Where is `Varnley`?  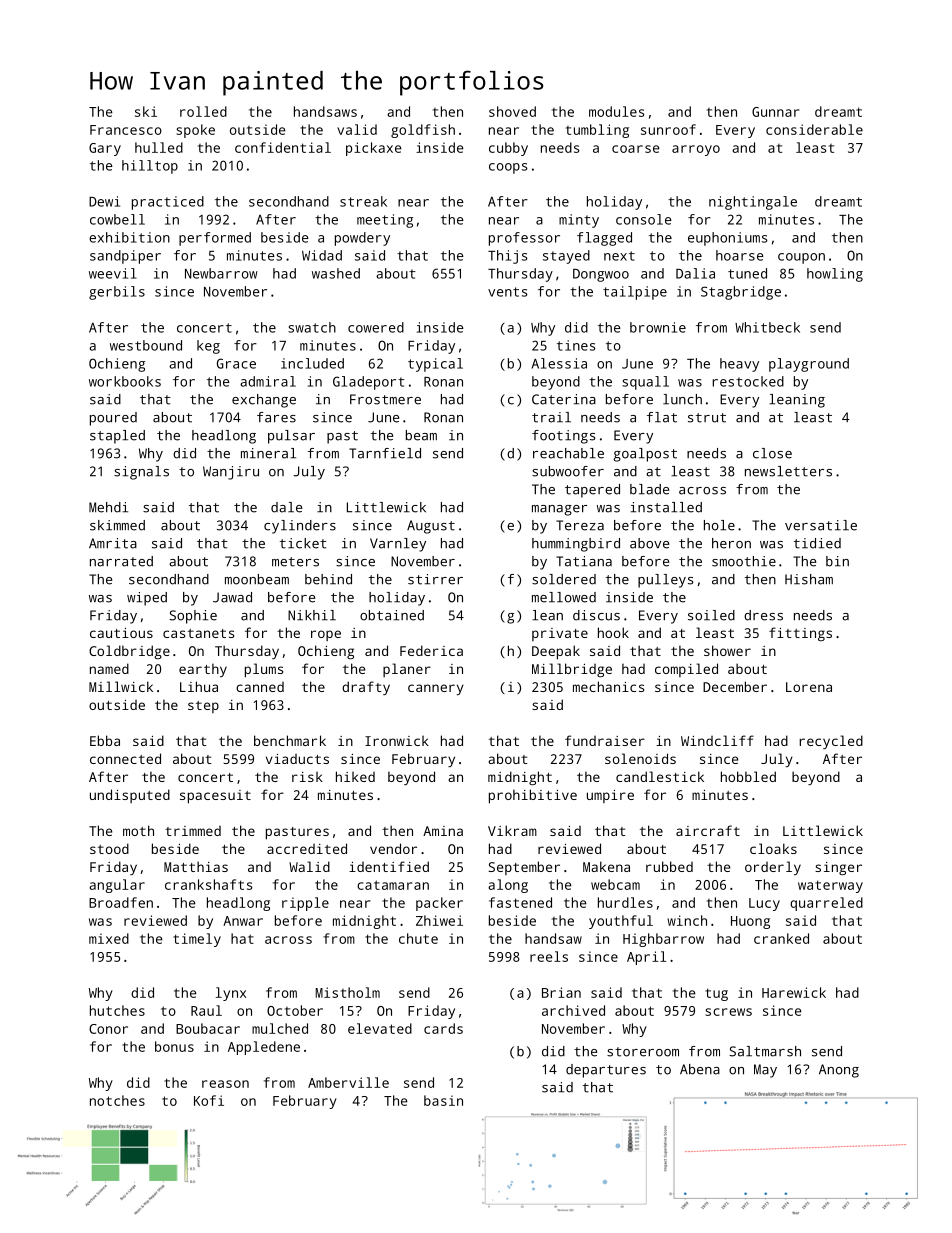 Varnley is located at coordinates (398, 545).
